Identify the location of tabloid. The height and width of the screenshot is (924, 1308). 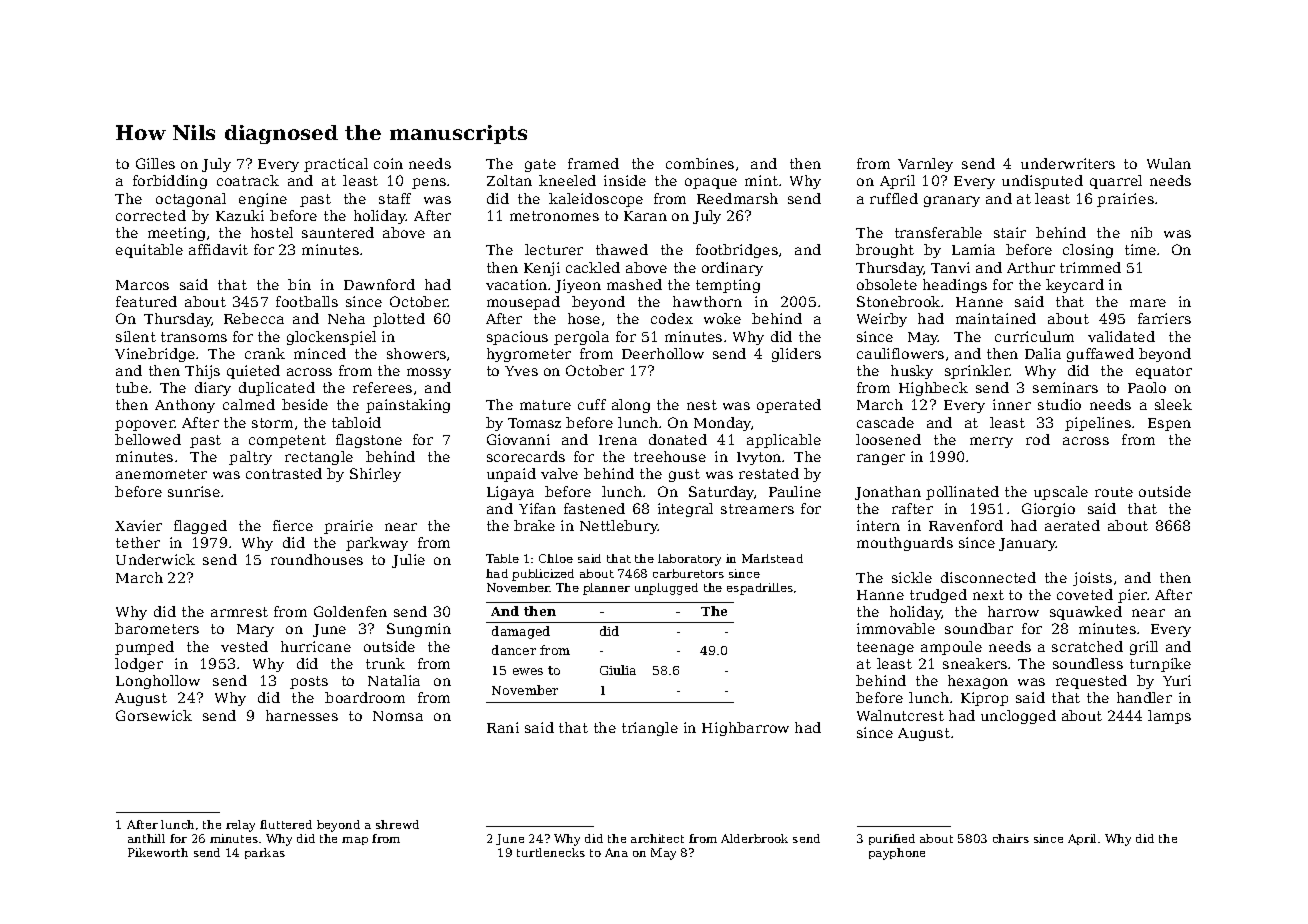
(356, 422).
